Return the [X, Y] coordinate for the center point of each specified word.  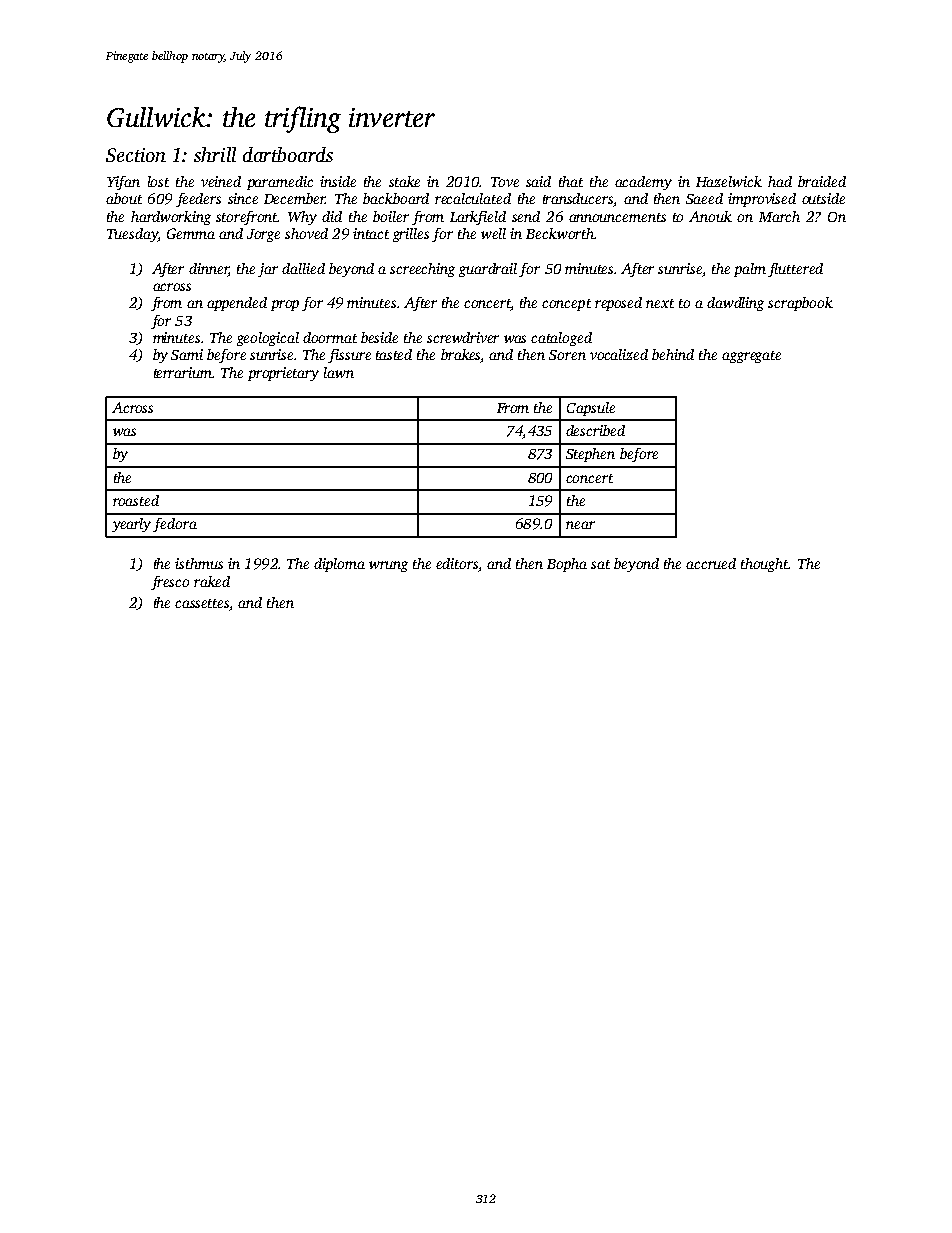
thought [765, 565]
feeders [198, 200]
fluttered [795, 270]
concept [566, 305]
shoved [306, 233]
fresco [170, 583]
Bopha [567, 565]
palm [750, 270]
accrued [711, 563]
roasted [136, 500]
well [493, 233]
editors [457, 563]
